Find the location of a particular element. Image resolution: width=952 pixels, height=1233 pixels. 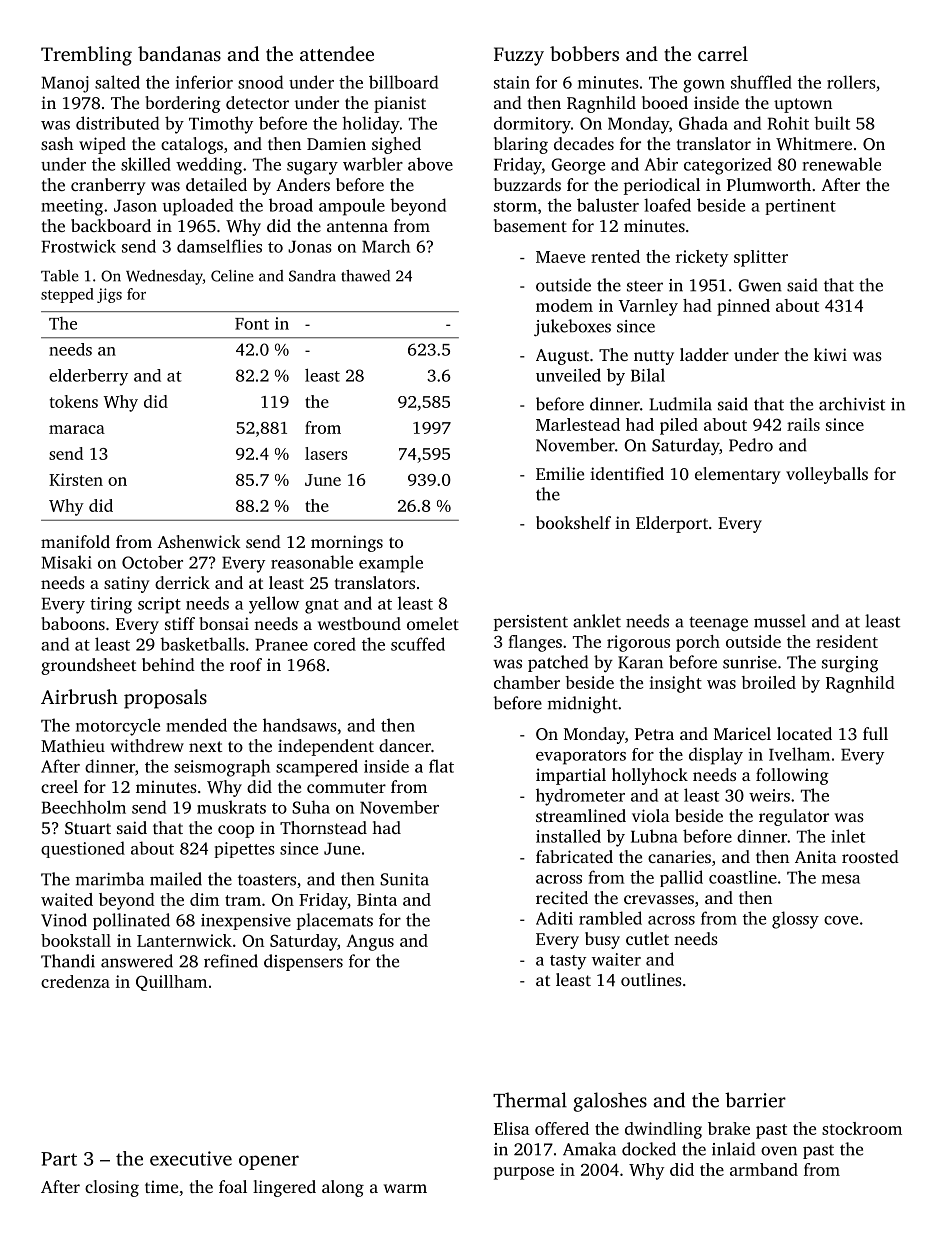

stockroom is located at coordinates (862, 1128).
